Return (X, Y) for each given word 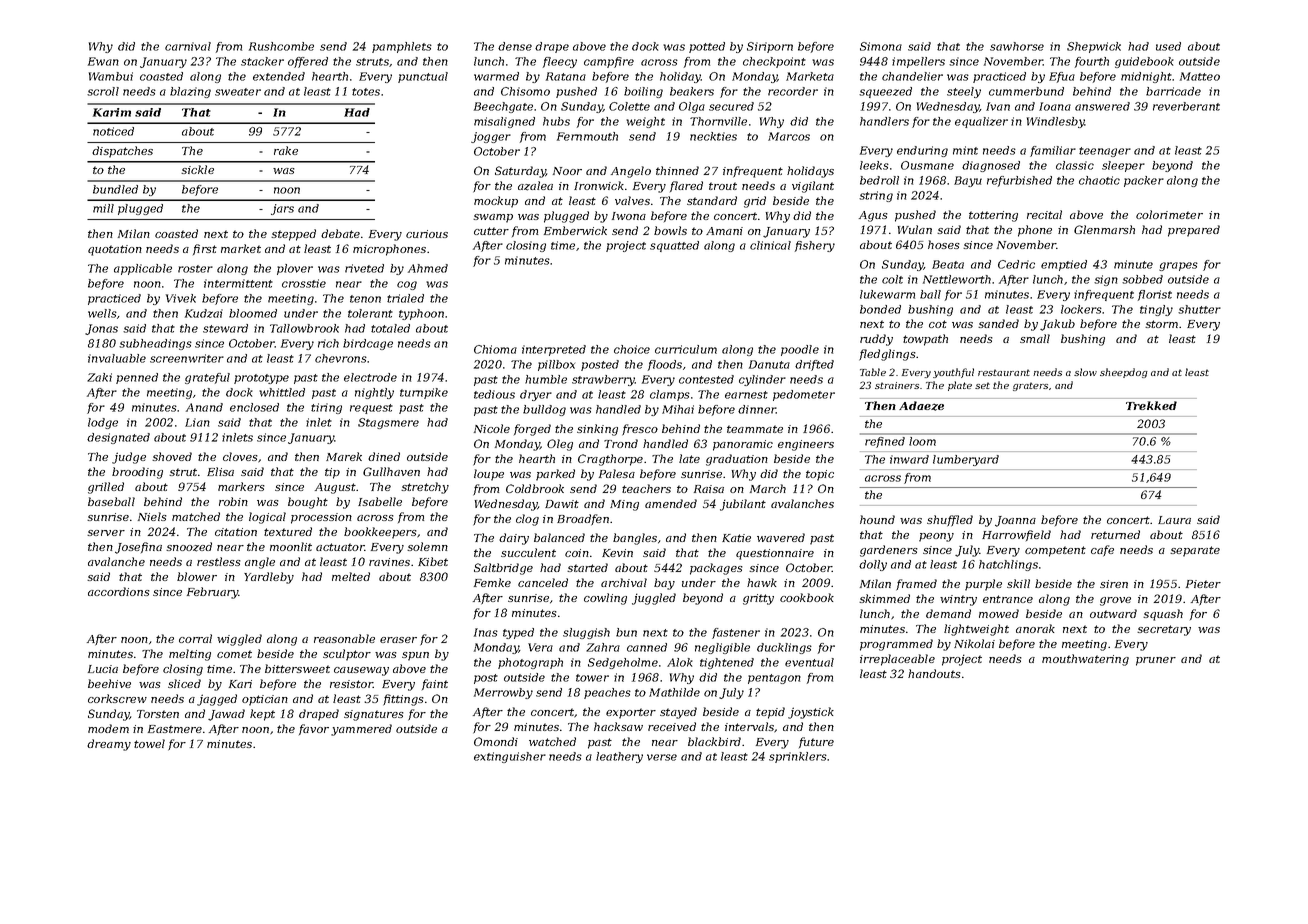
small (1035, 338)
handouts (934, 673)
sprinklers (798, 757)
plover (295, 269)
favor (314, 729)
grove (1115, 601)
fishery (815, 246)
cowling (605, 599)
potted (707, 47)
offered (308, 62)
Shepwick (1094, 47)
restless (219, 561)
